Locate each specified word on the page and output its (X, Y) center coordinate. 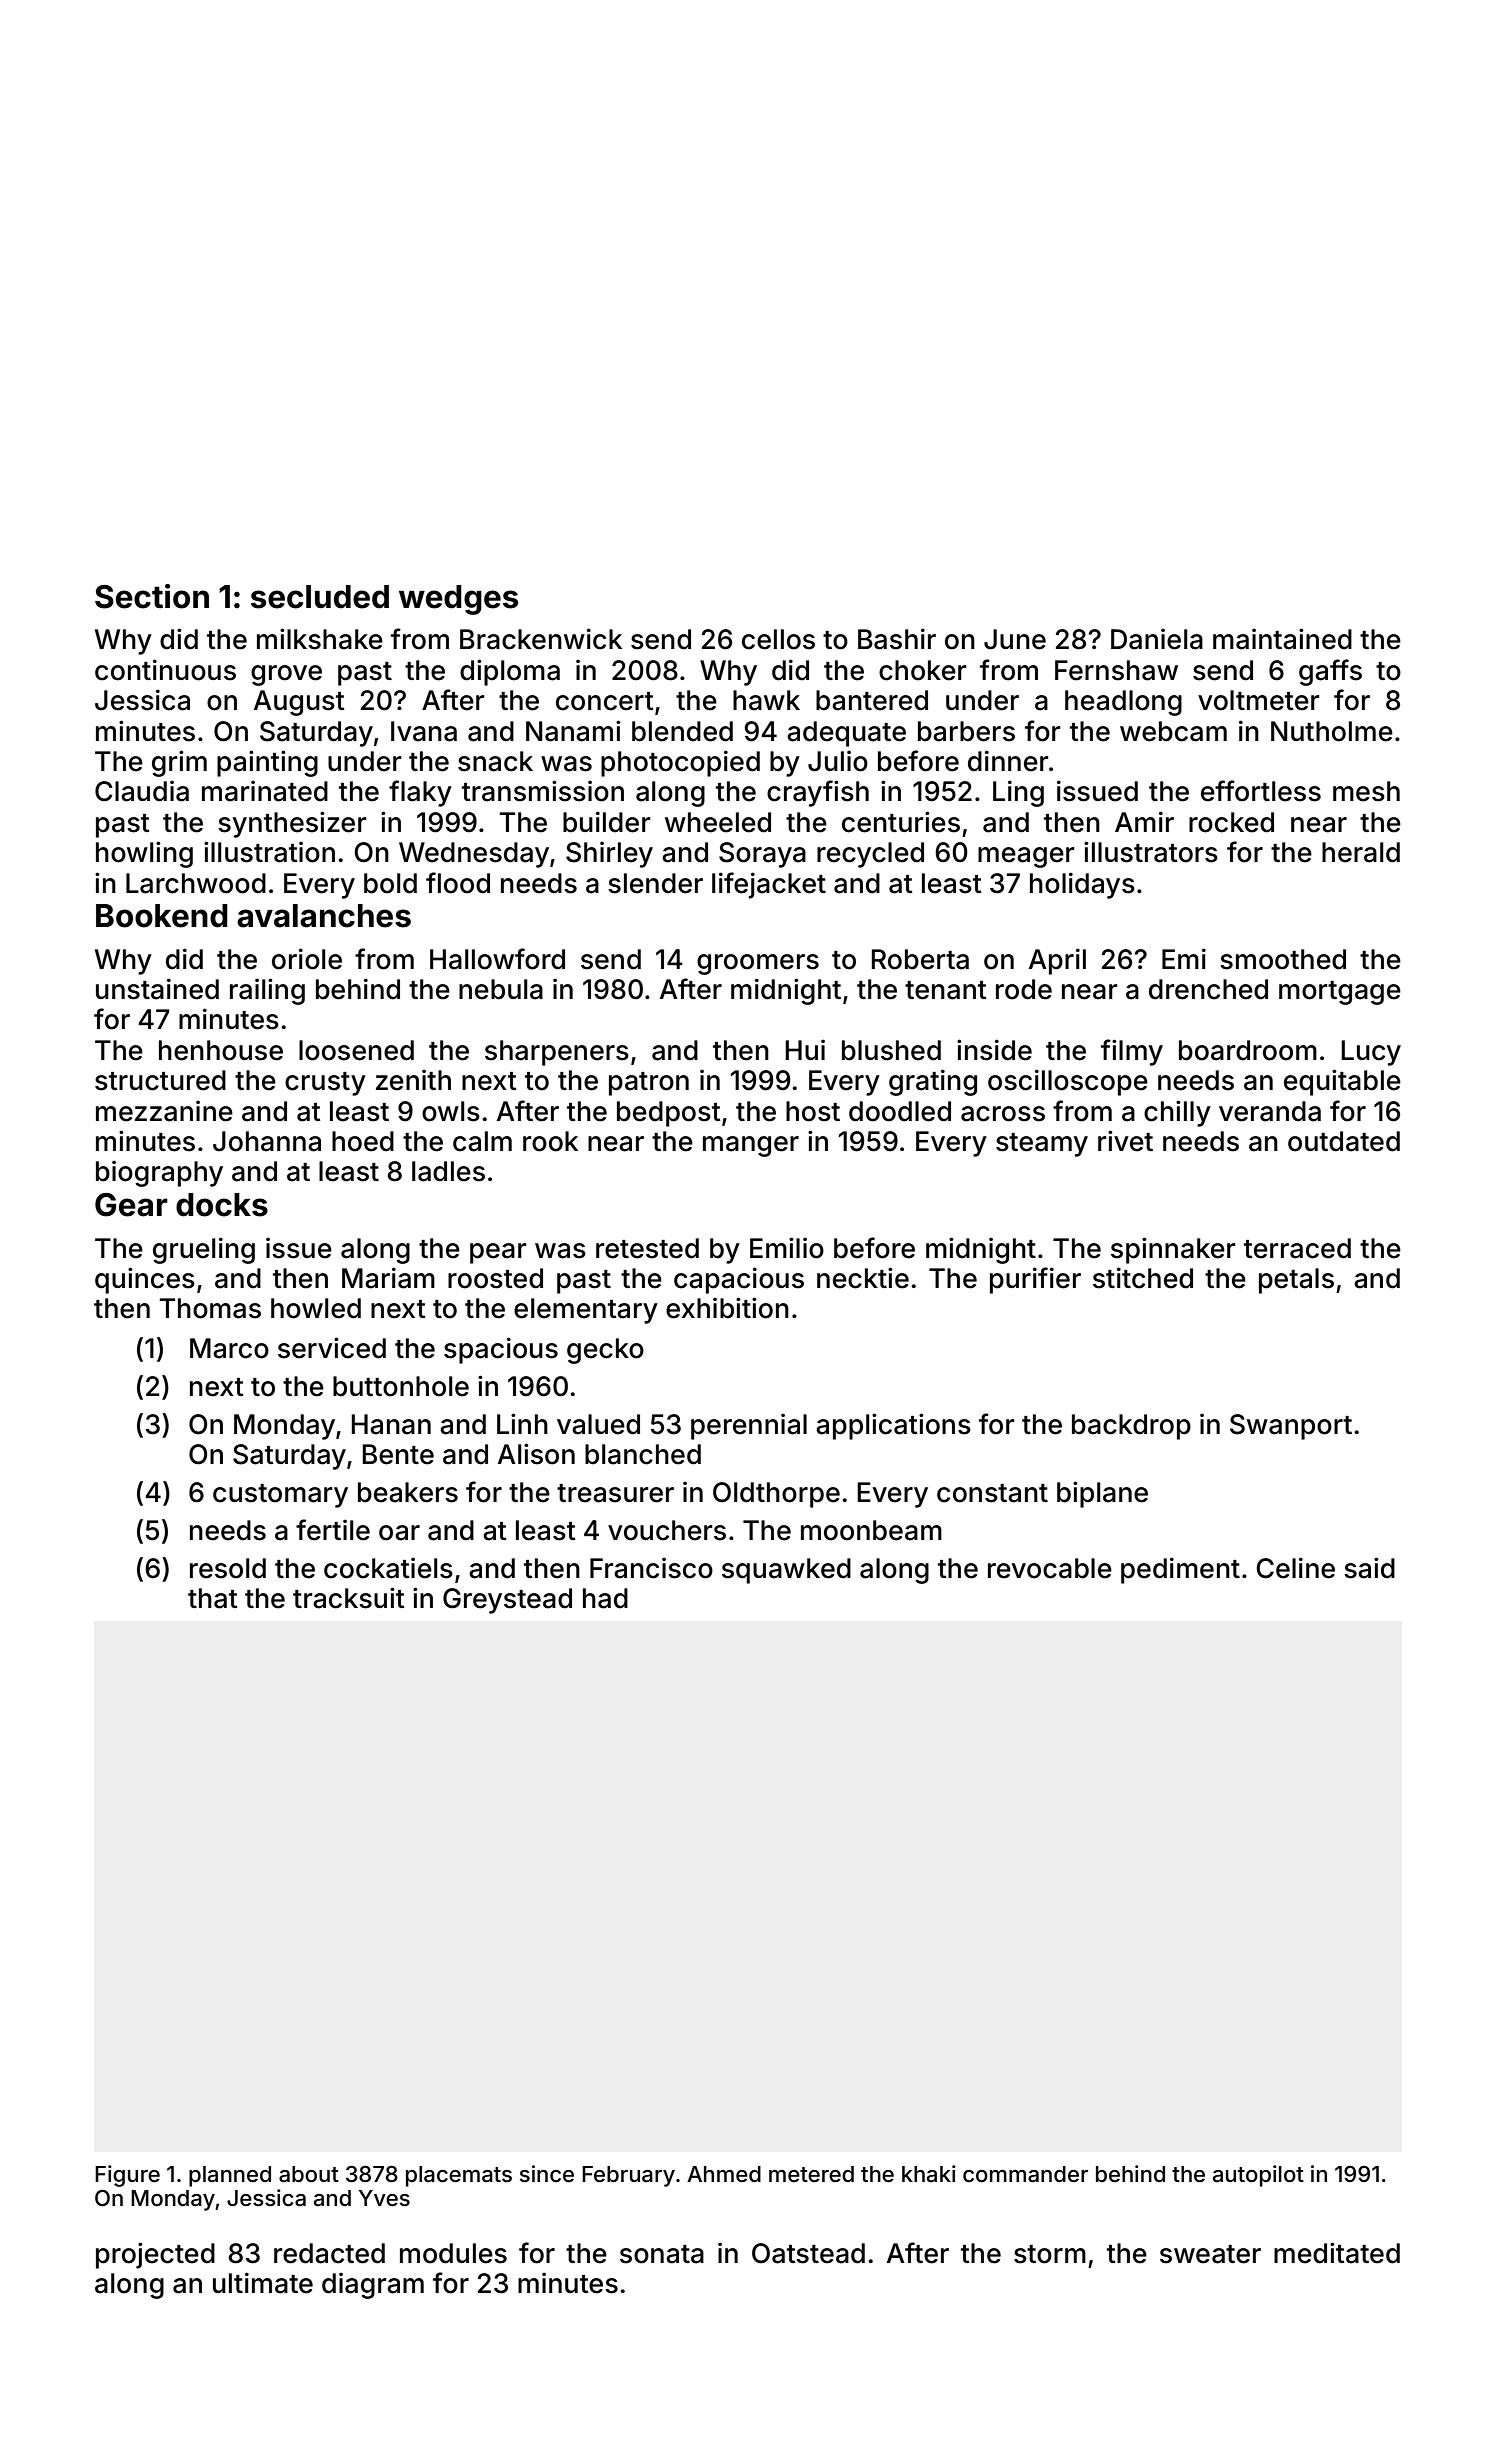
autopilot (1258, 2176)
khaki (929, 2173)
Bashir (897, 639)
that (213, 1598)
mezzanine (164, 1111)
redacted (329, 2253)
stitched (1143, 1278)
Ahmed (724, 2174)
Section (152, 596)
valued (598, 1424)
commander (1025, 2174)
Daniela (1157, 639)
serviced (332, 1348)
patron (649, 1084)
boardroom (1248, 1050)
